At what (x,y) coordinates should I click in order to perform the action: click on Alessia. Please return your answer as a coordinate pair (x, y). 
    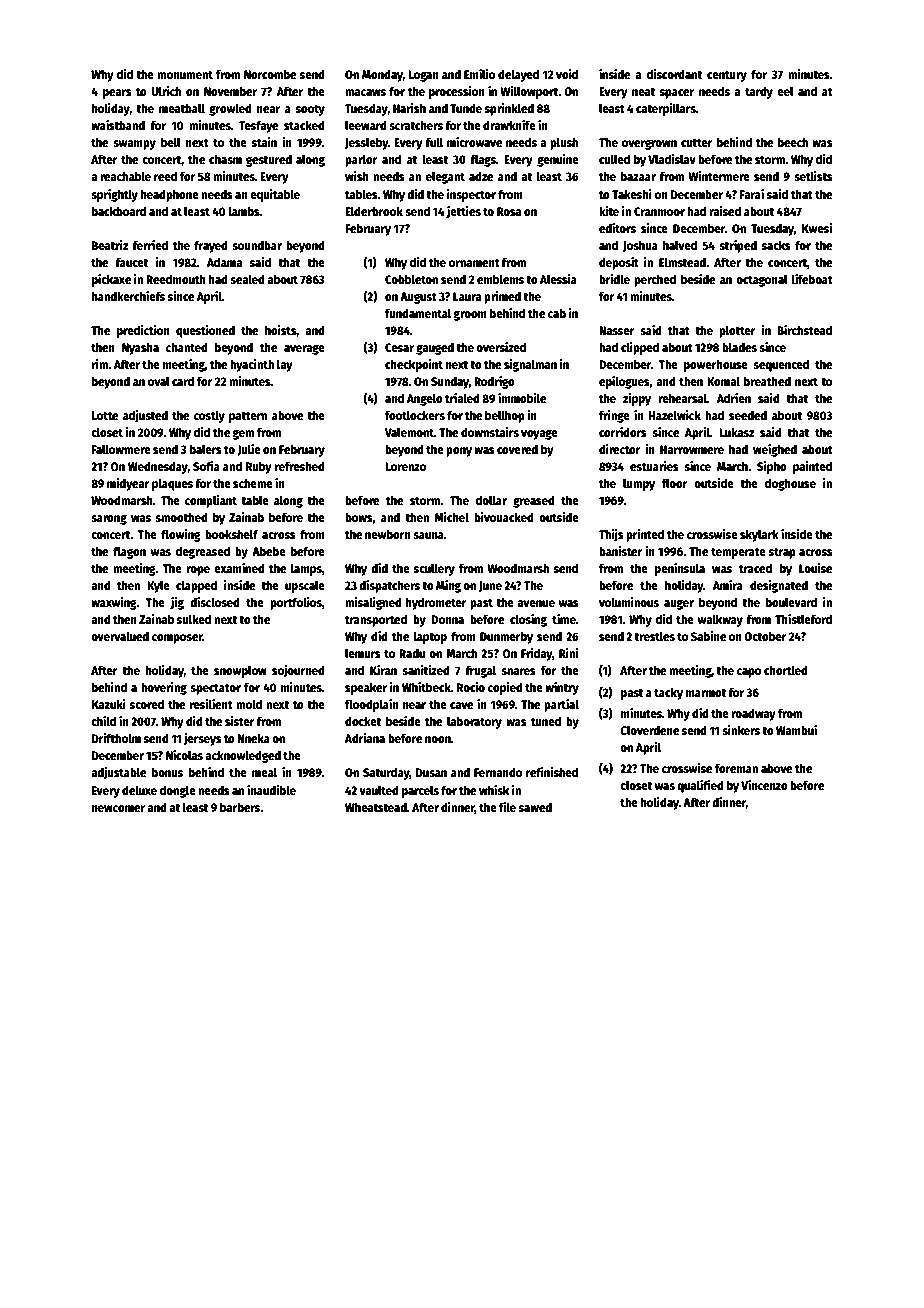
    Looking at the image, I should click on (558, 279).
